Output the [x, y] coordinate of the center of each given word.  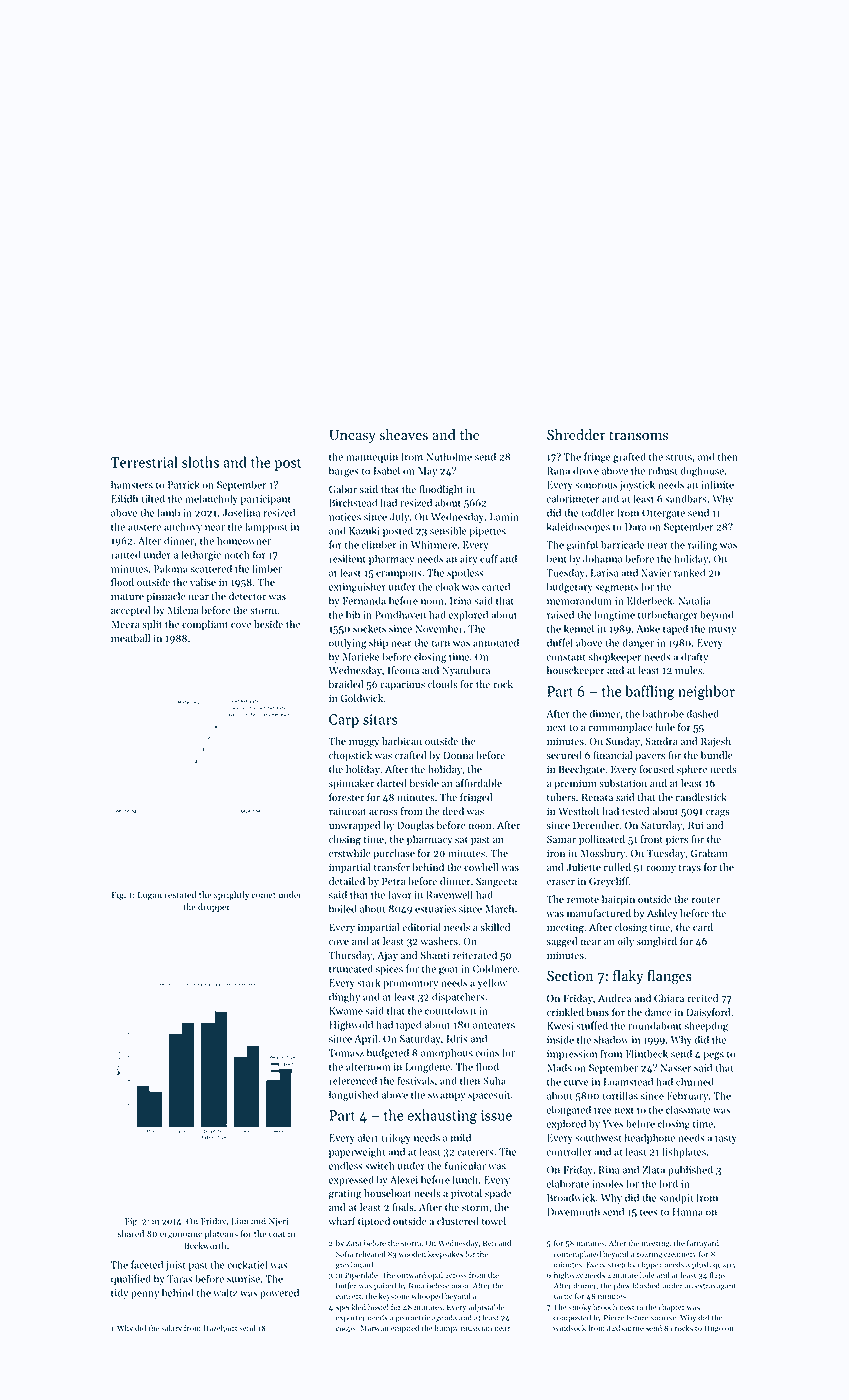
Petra [393, 881]
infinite [717, 484]
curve [576, 1083]
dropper [214, 907]
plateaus [221, 1234]
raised [560, 614]
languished [353, 1095]
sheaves [403, 435]
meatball [130, 638]
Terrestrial [144, 462]
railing [703, 545]
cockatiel [247, 1264]
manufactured [599, 913]
